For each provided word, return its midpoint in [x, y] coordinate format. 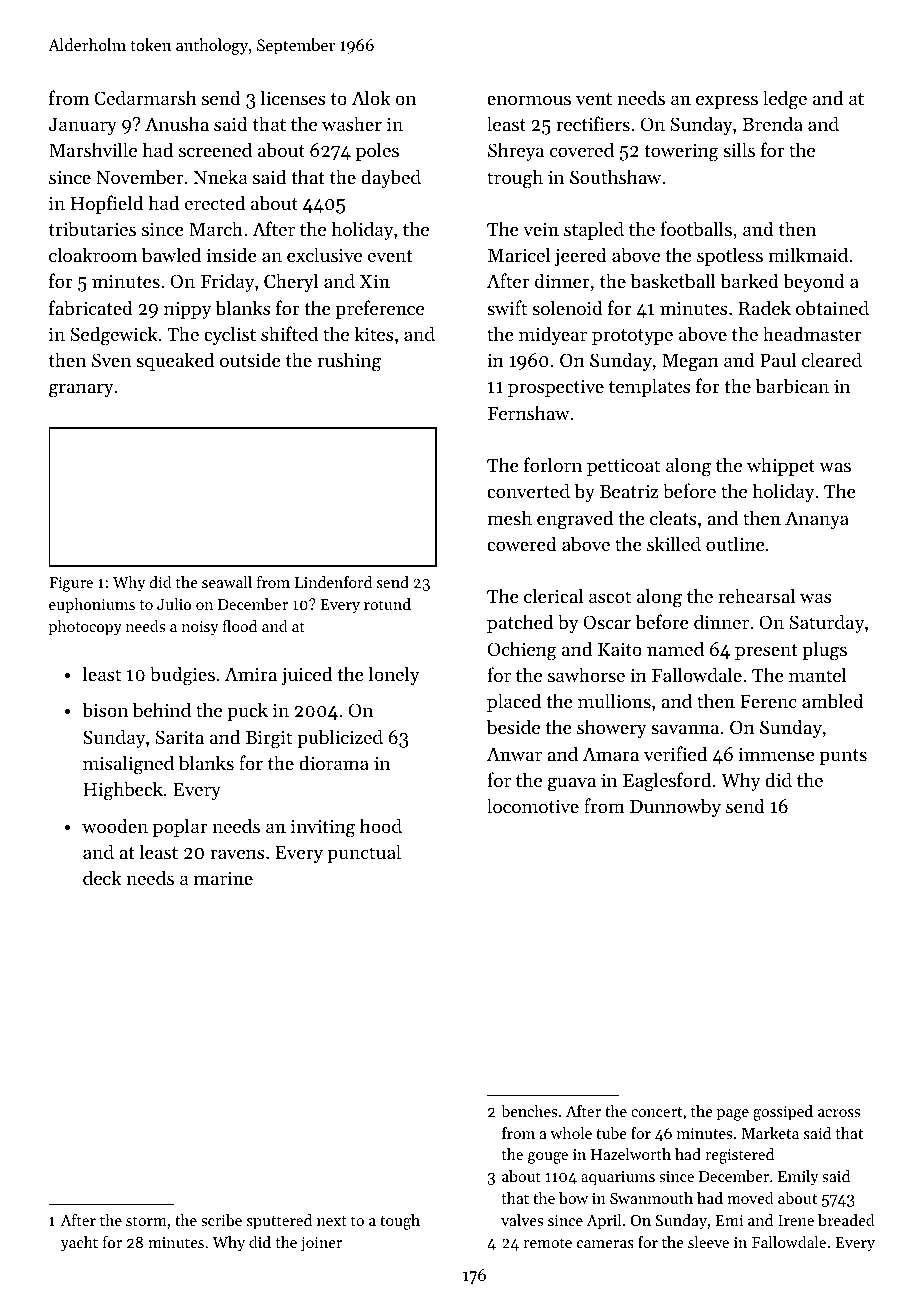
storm [146, 1221]
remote [547, 1243]
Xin [375, 281]
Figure [71, 584]
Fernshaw [528, 412]
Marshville [93, 149]
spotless [730, 256]
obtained [832, 307]
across [839, 1113]
